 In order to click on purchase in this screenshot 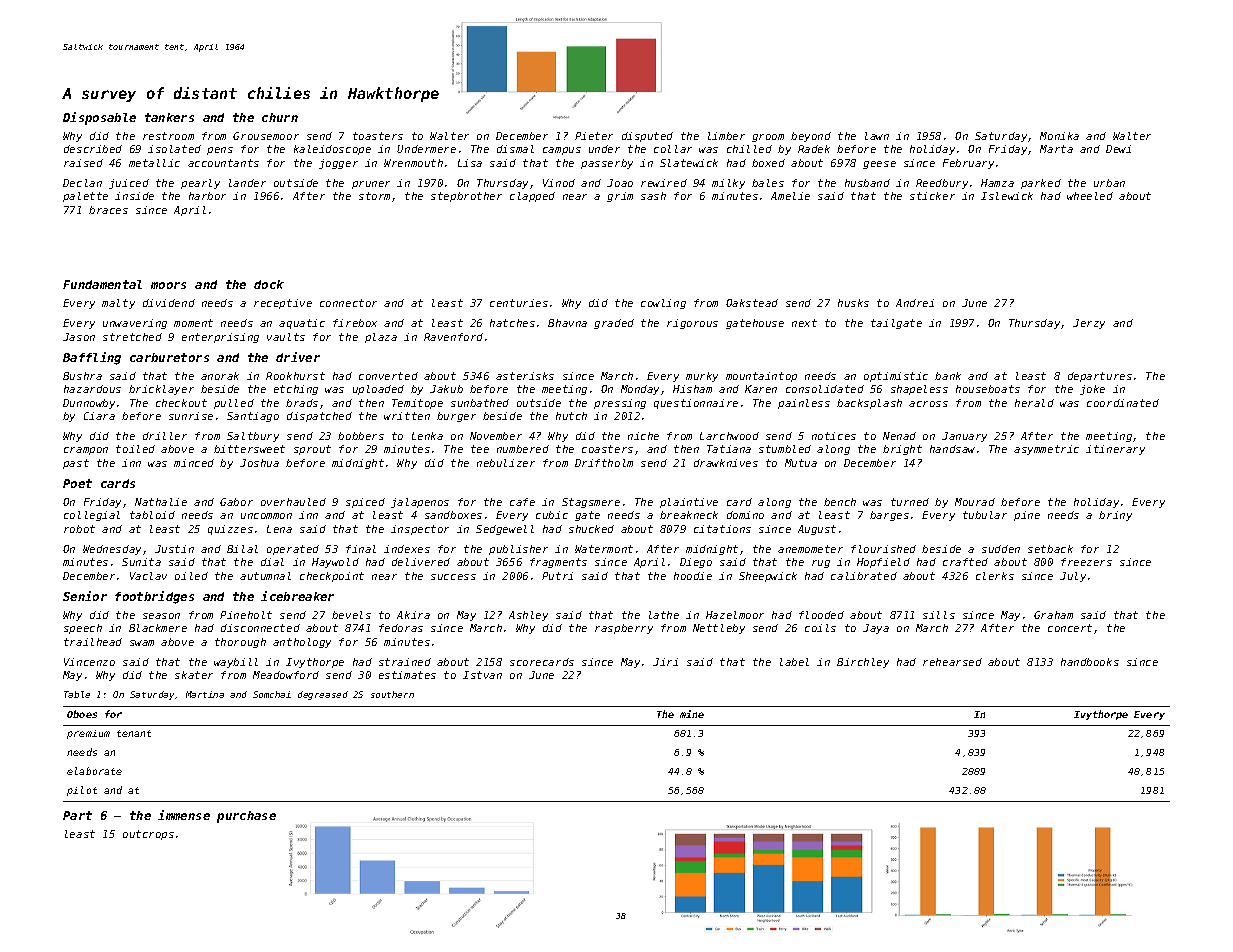, I will do `click(246, 817)`.
